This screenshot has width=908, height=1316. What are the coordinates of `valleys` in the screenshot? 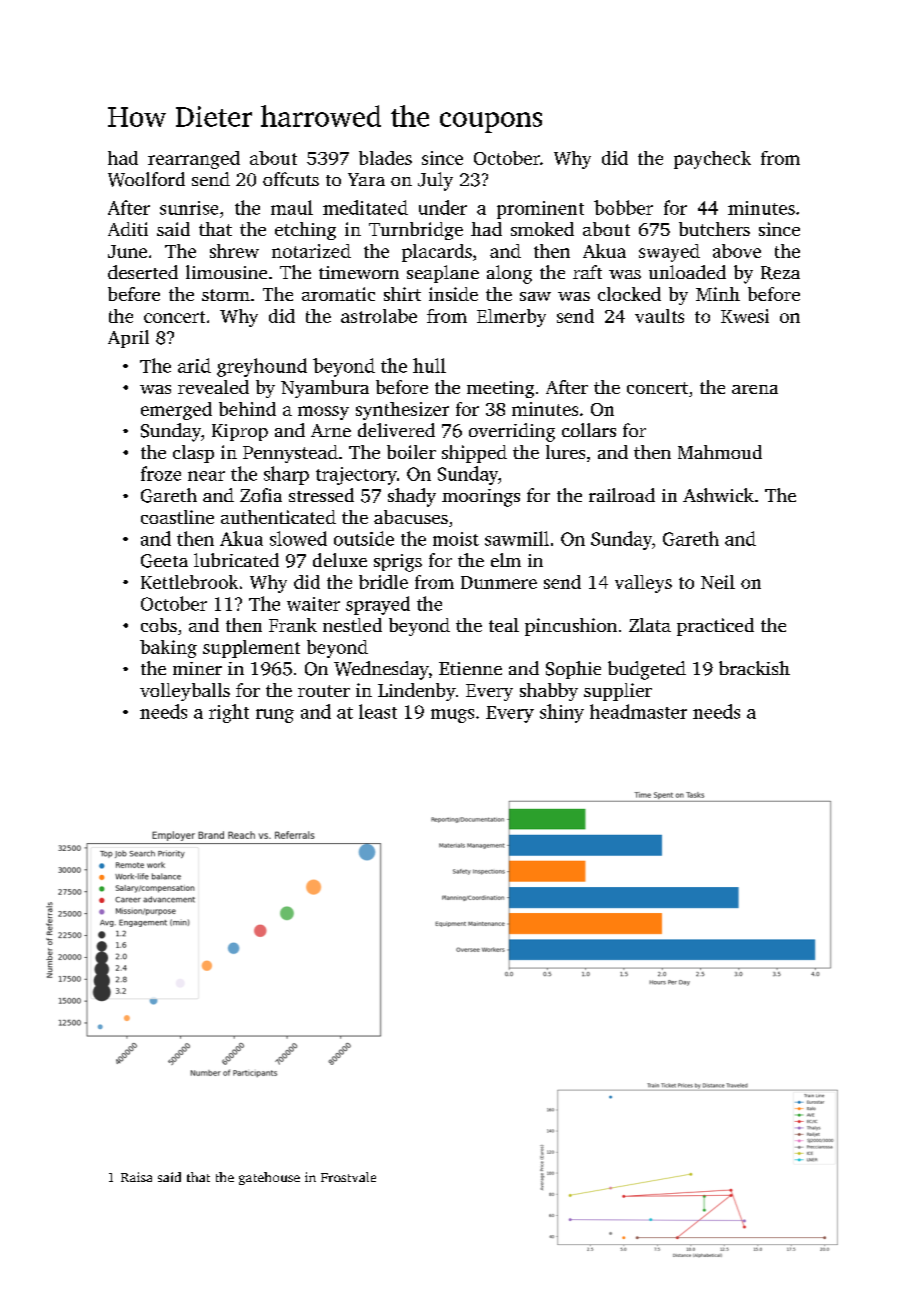 It's located at (643, 584).
